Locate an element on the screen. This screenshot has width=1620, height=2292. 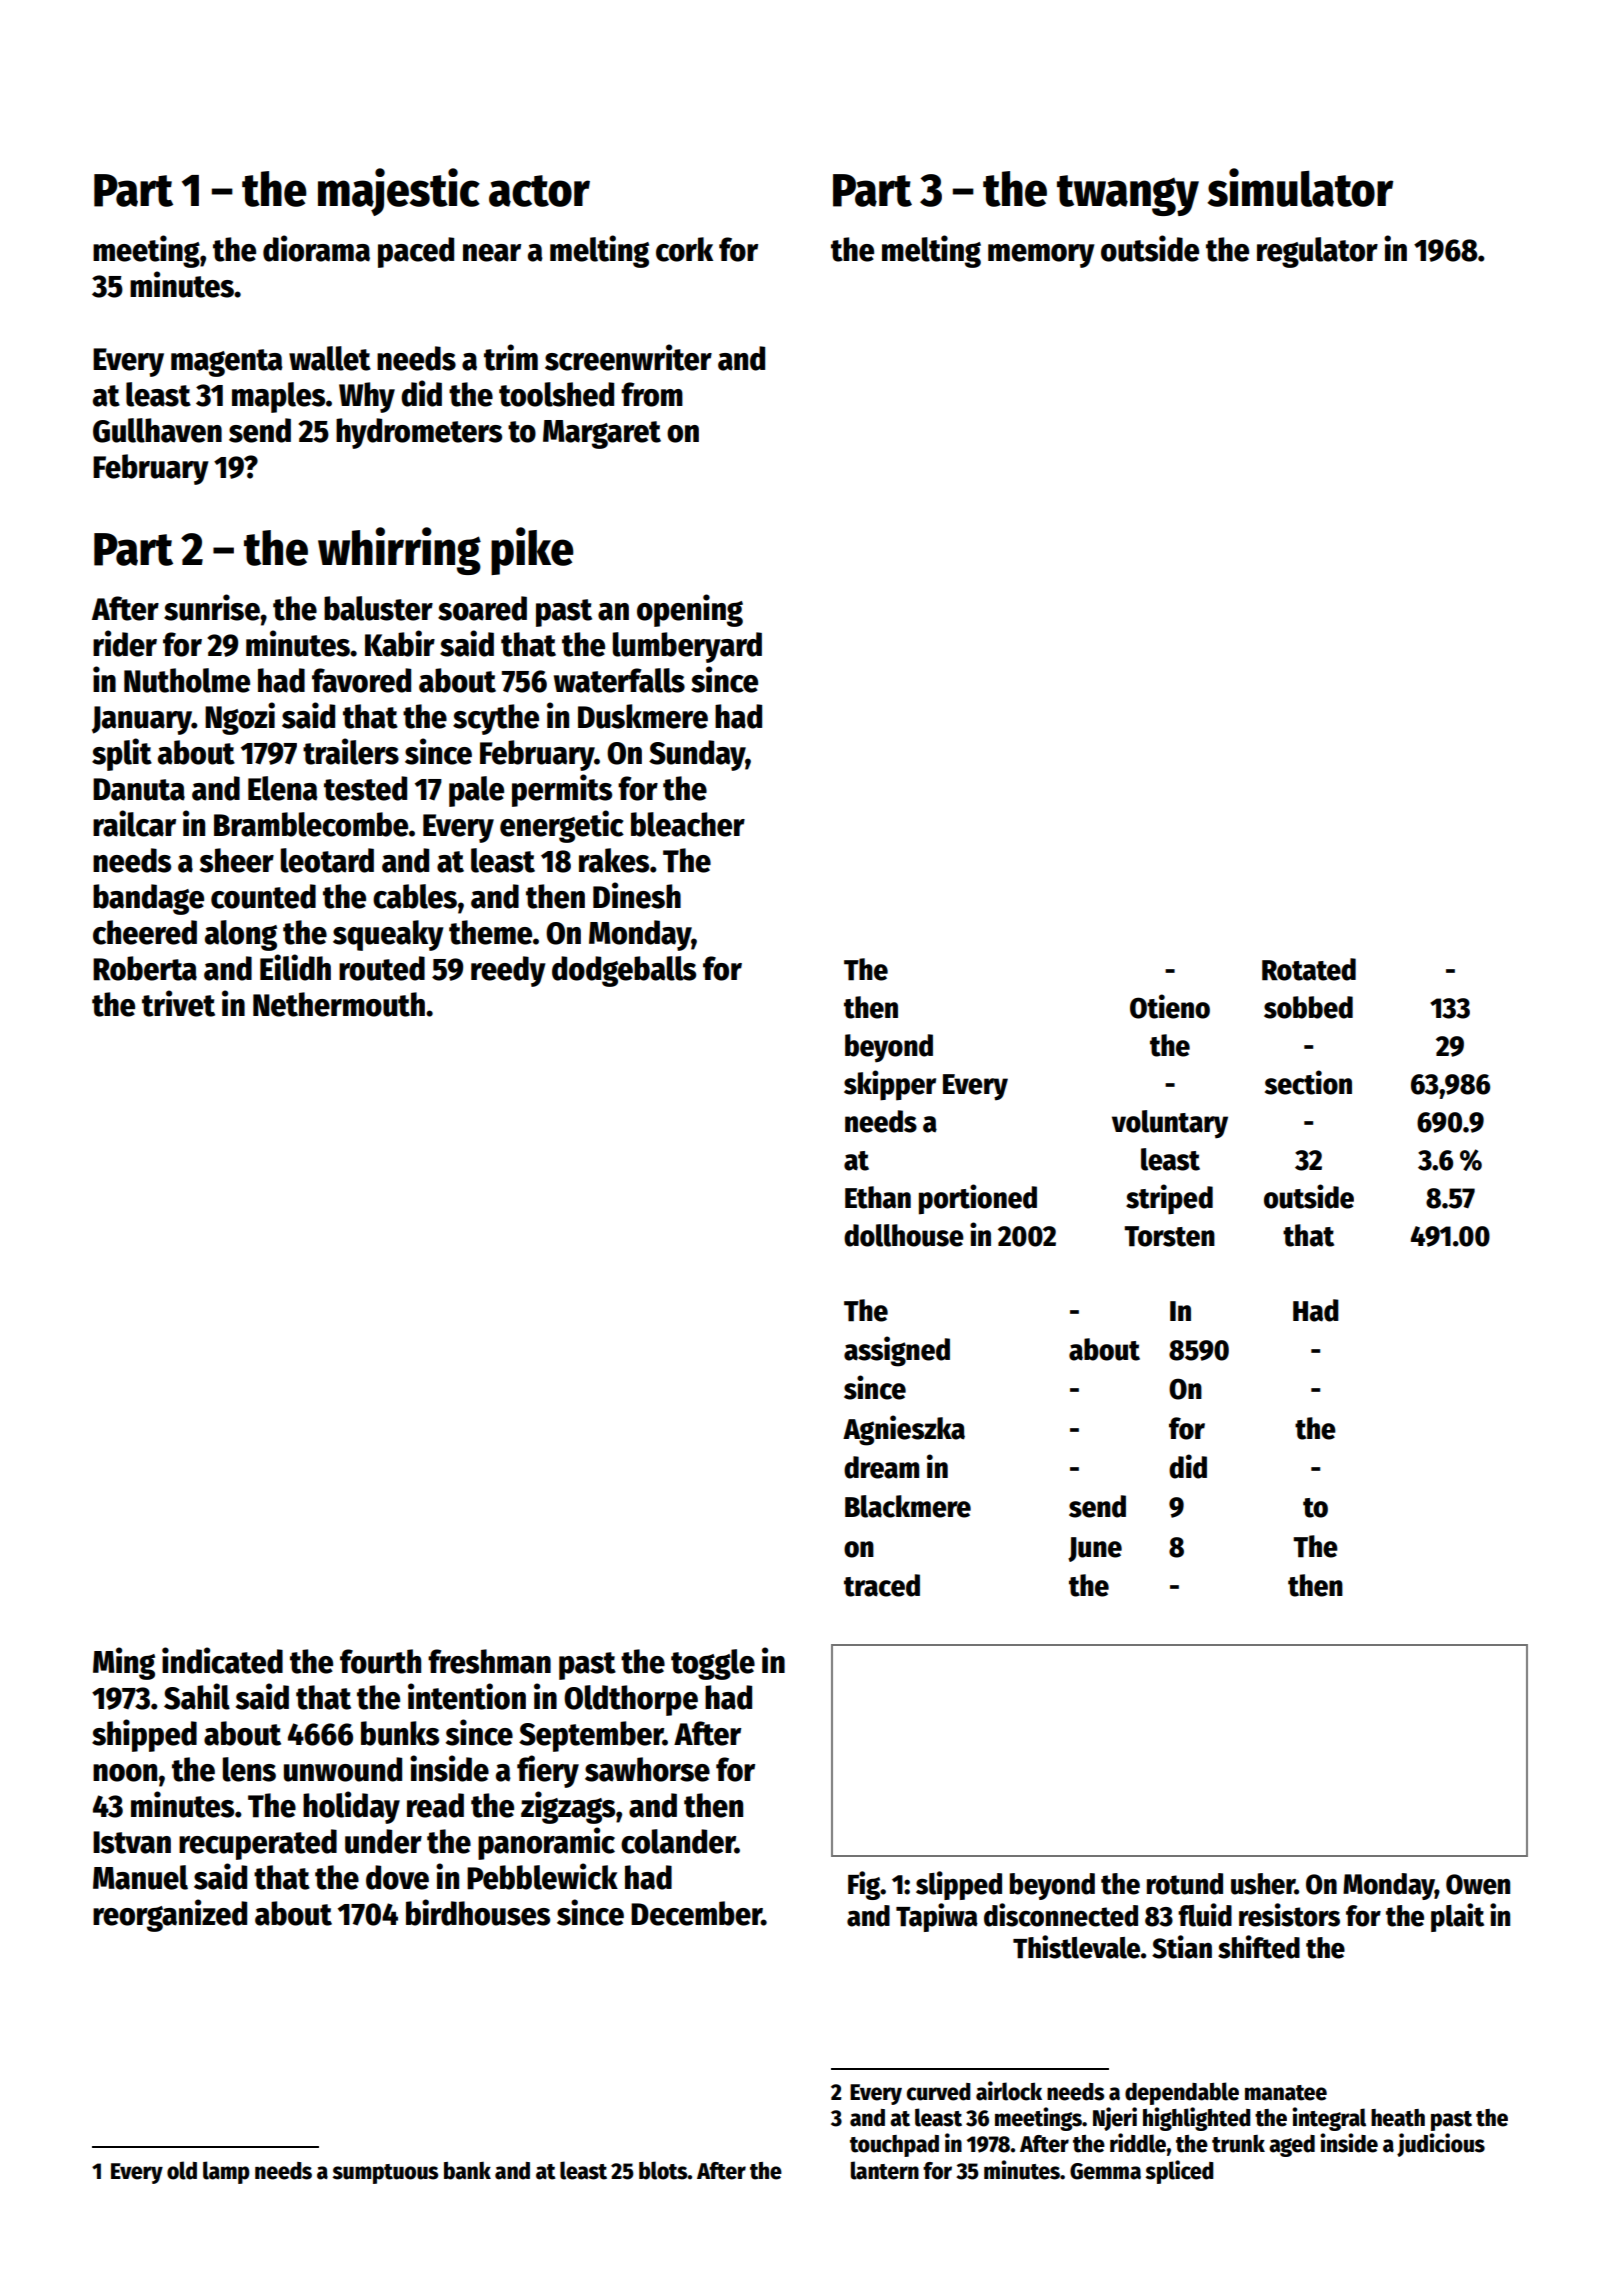
lamp is located at coordinates (226, 2172).
